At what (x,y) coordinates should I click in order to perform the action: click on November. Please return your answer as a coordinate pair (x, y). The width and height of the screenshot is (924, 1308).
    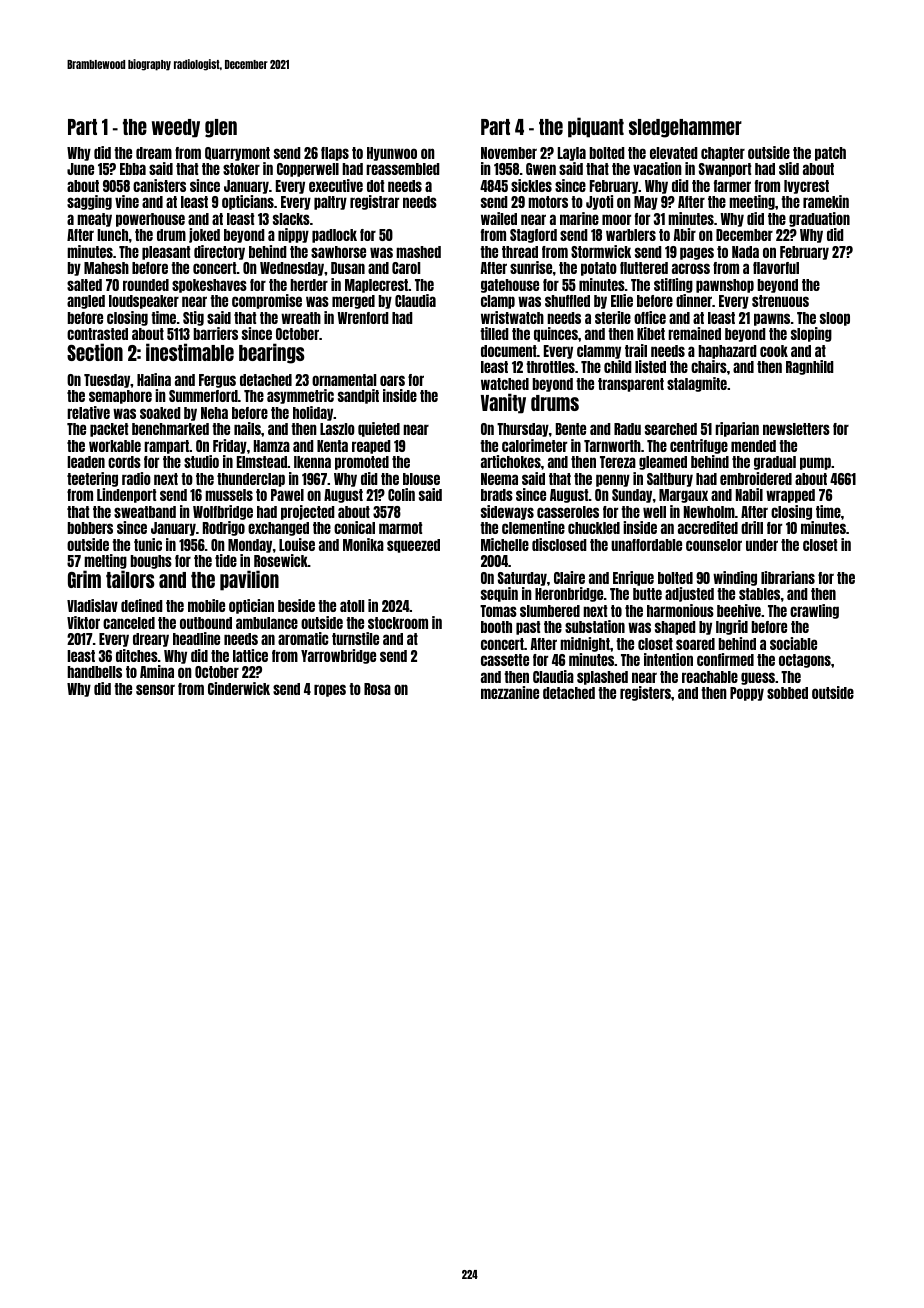
    Looking at the image, I should click on (509, 153).
